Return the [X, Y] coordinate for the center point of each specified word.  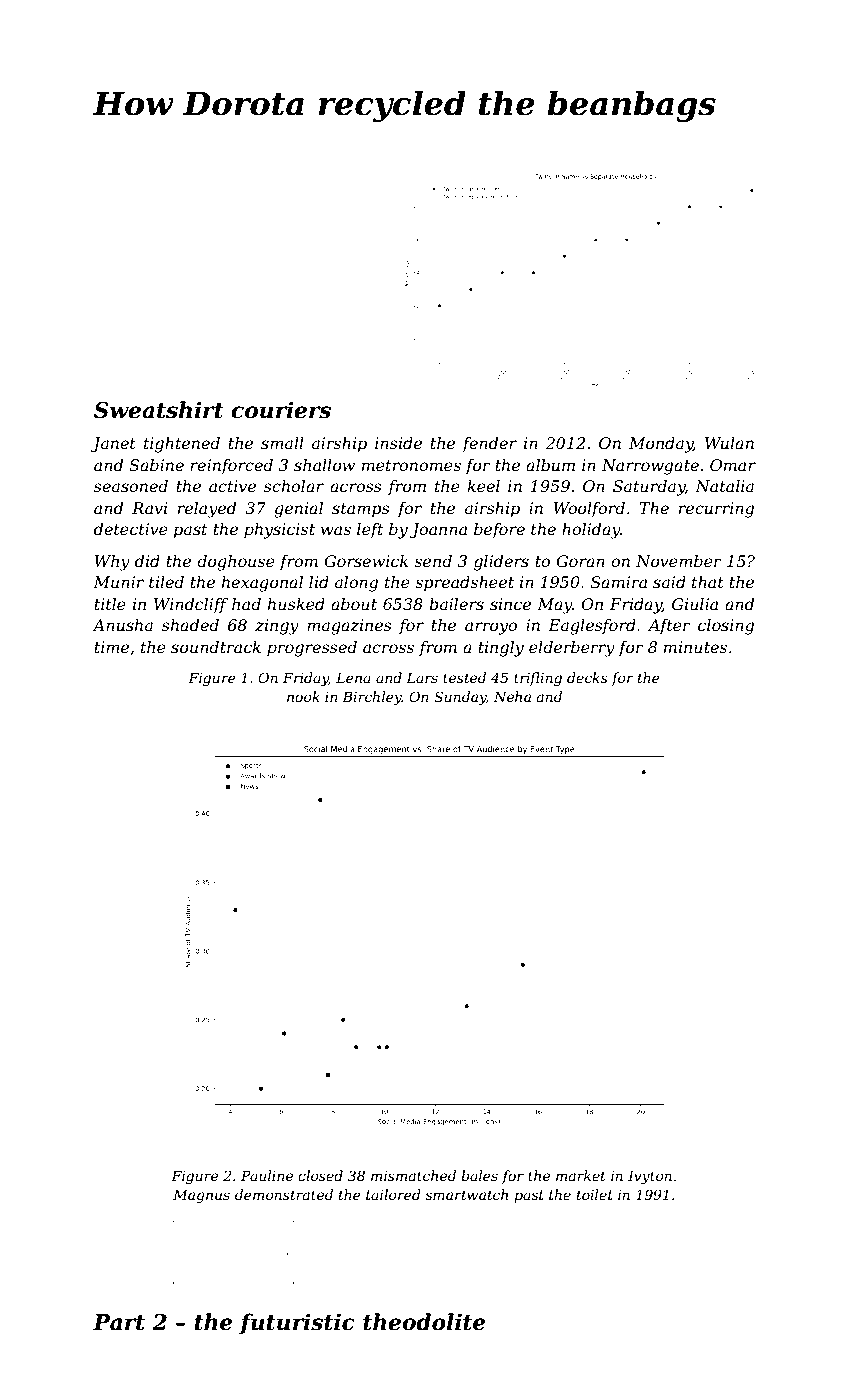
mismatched [413, 1175]
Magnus [201, 1196]
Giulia [695, 604]
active [232, 486]
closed [320, 1175]
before [499, 531]
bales [479, 1175]
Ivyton [650, 1177]
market [581, 1175]
